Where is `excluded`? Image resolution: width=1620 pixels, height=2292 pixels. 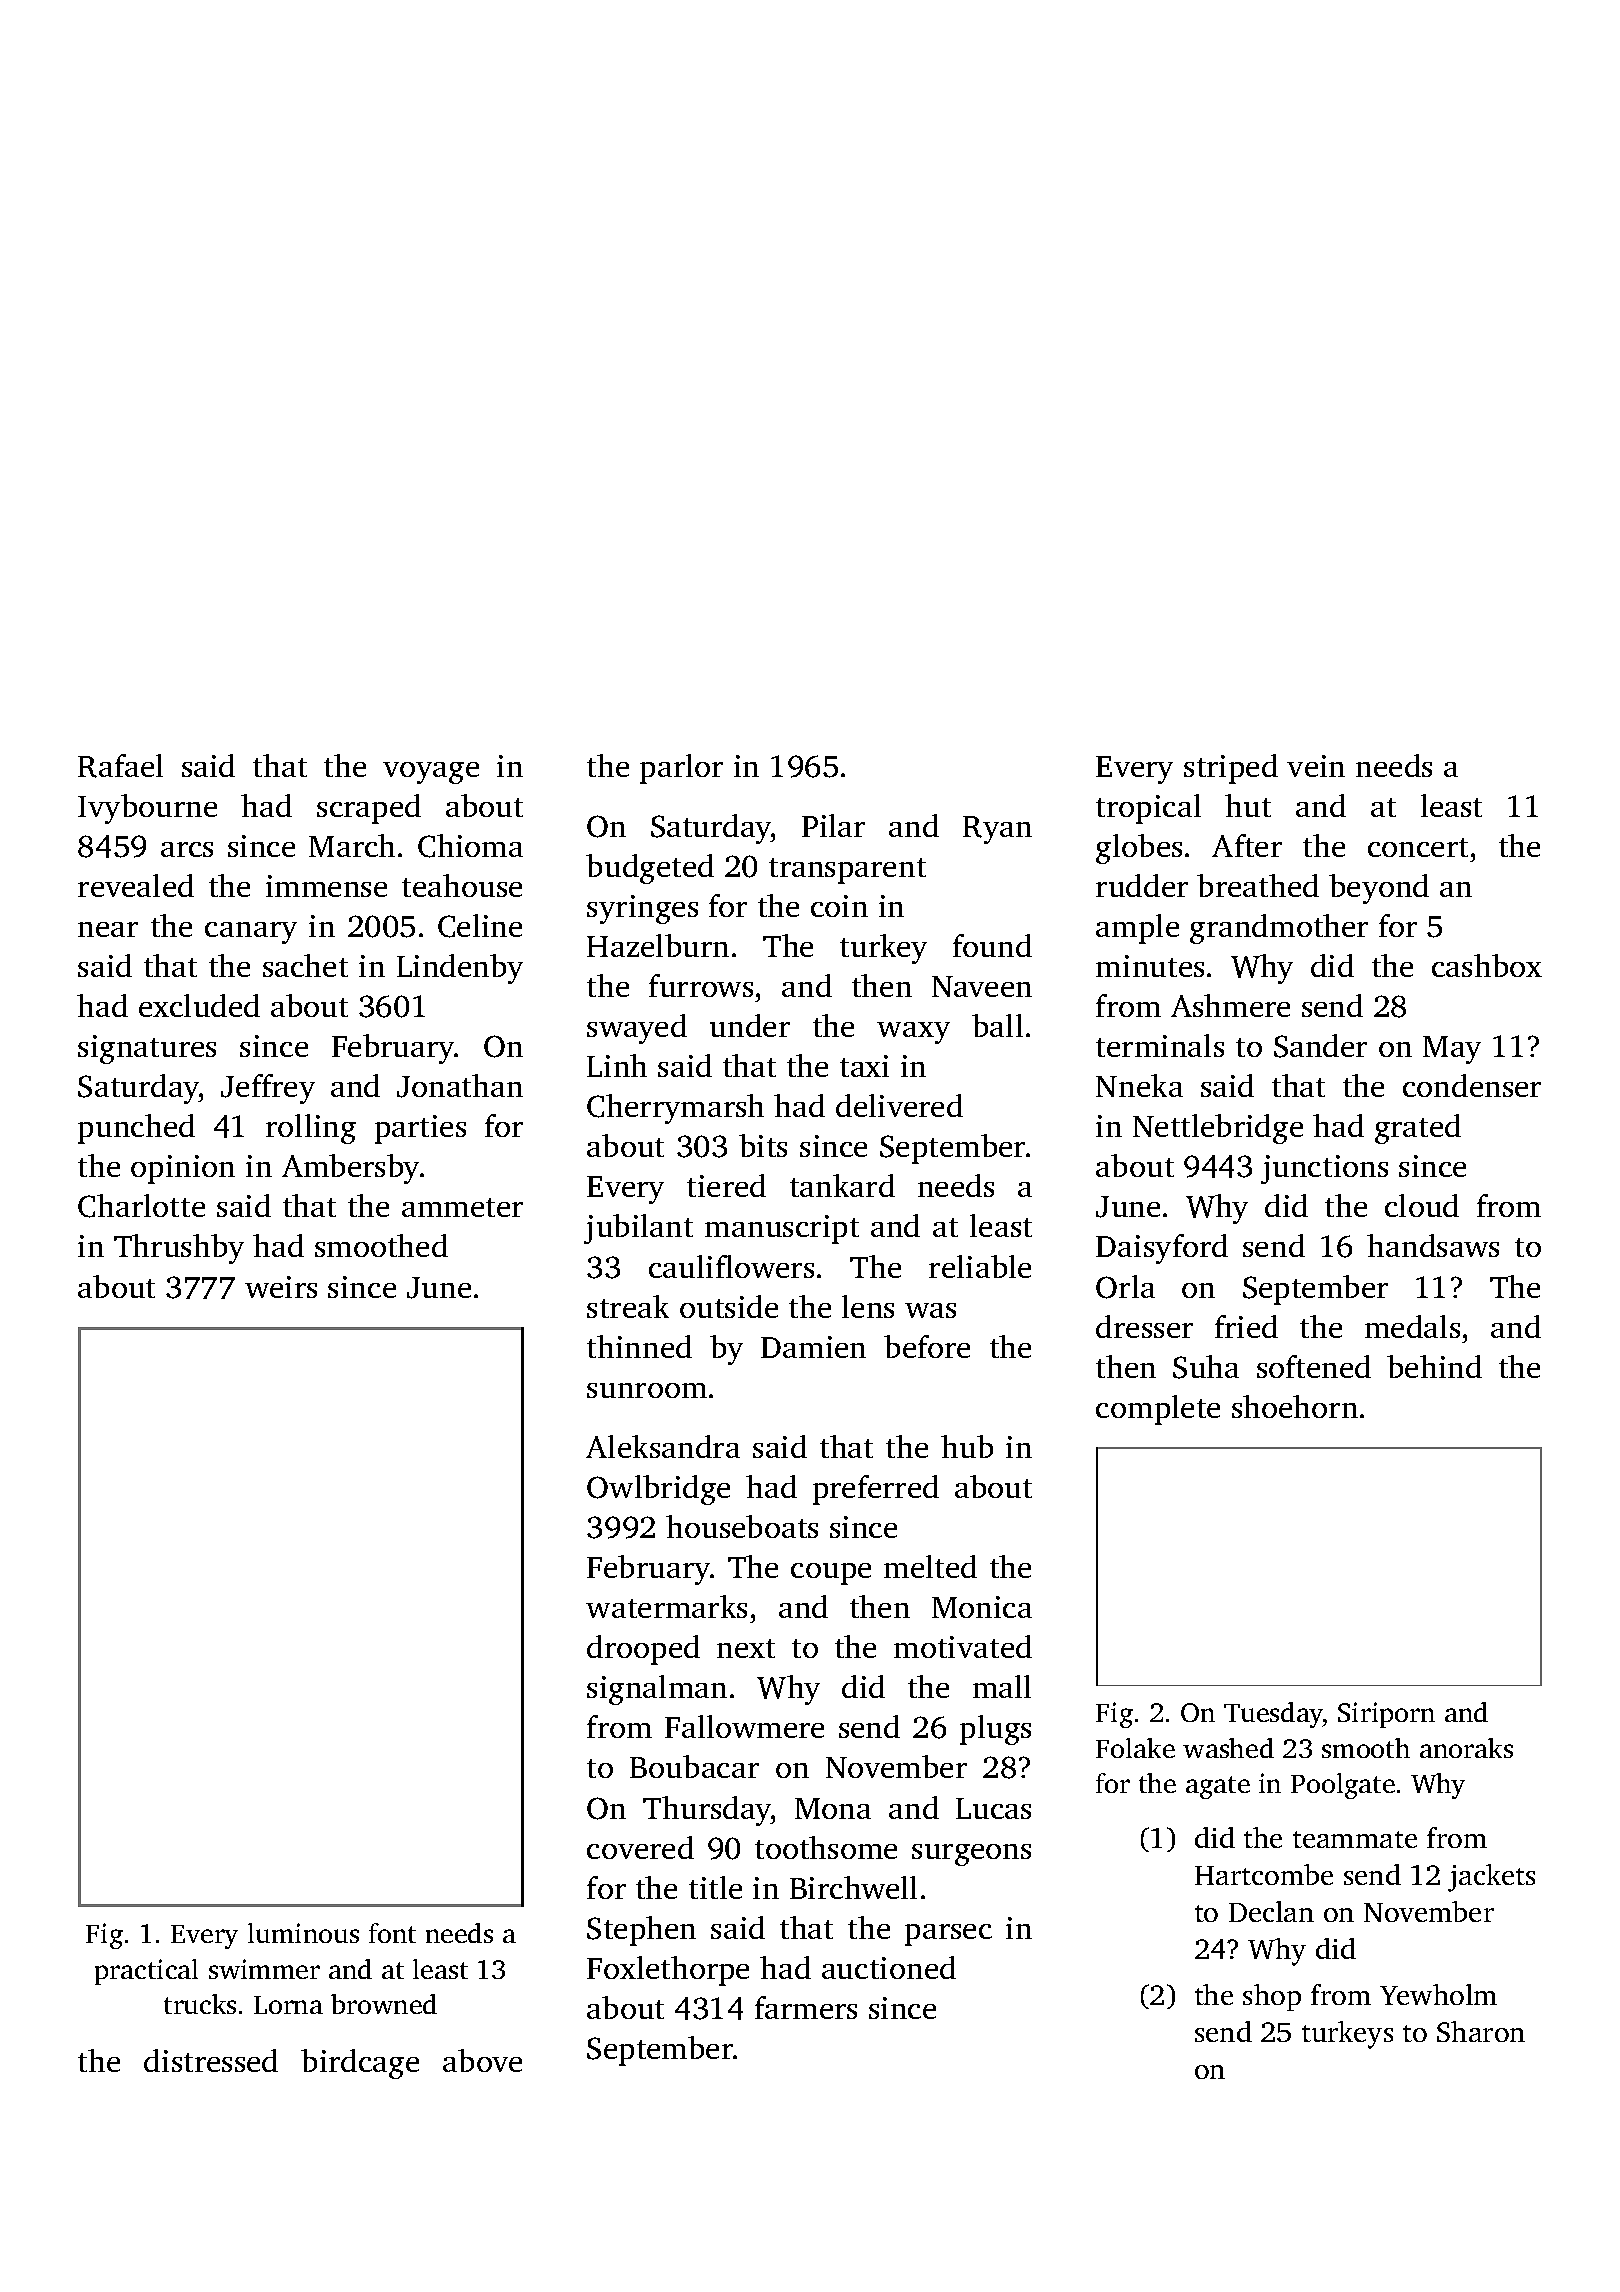
excluded is located at coordinates (199, 1005).
